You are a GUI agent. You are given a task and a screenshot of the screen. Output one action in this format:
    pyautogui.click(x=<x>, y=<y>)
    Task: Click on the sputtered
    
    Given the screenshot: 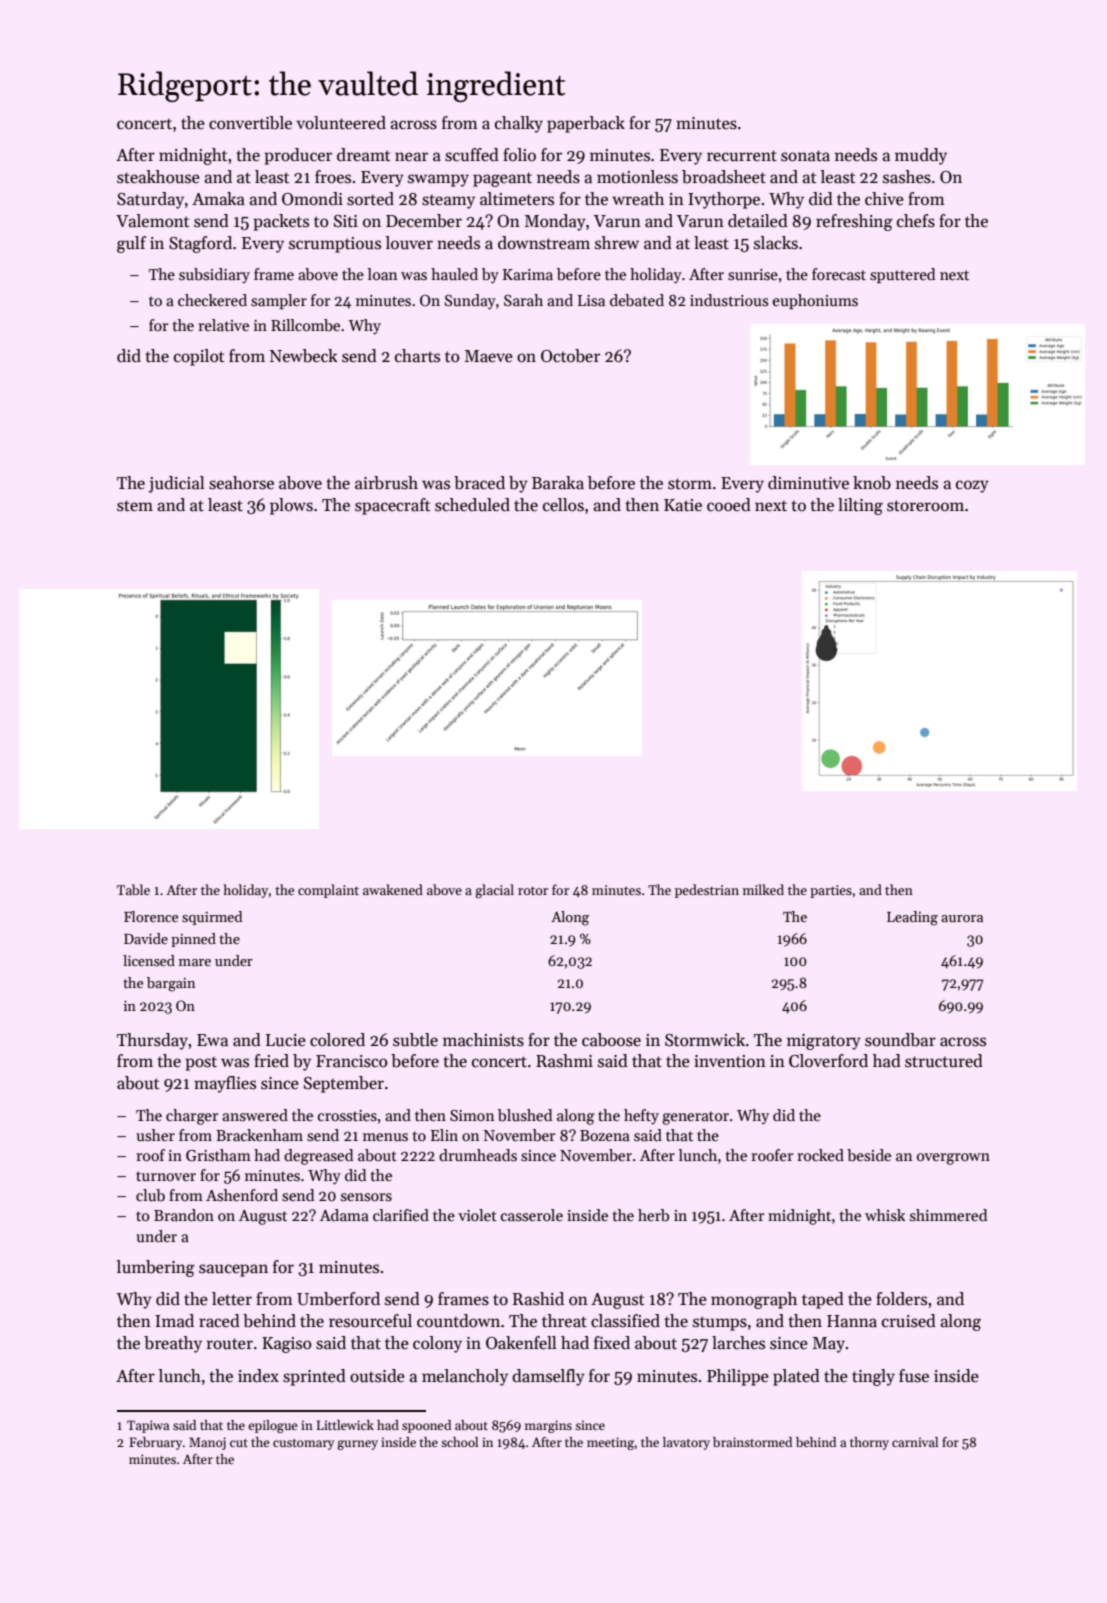 What is the action you would take?
    pyautogui.click(x=902, y=275)
